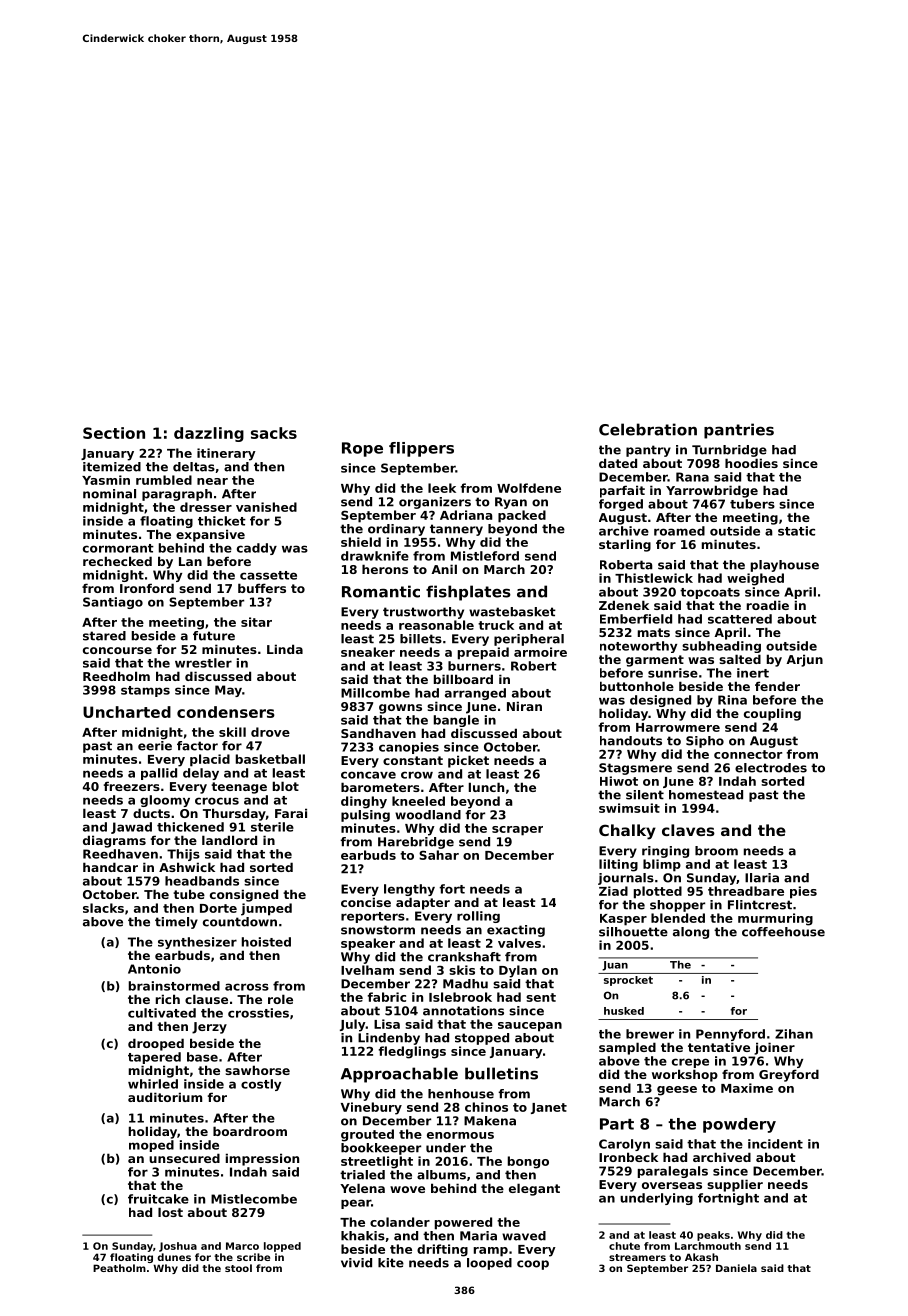  I want to click on armoire, so click(540, 652).
